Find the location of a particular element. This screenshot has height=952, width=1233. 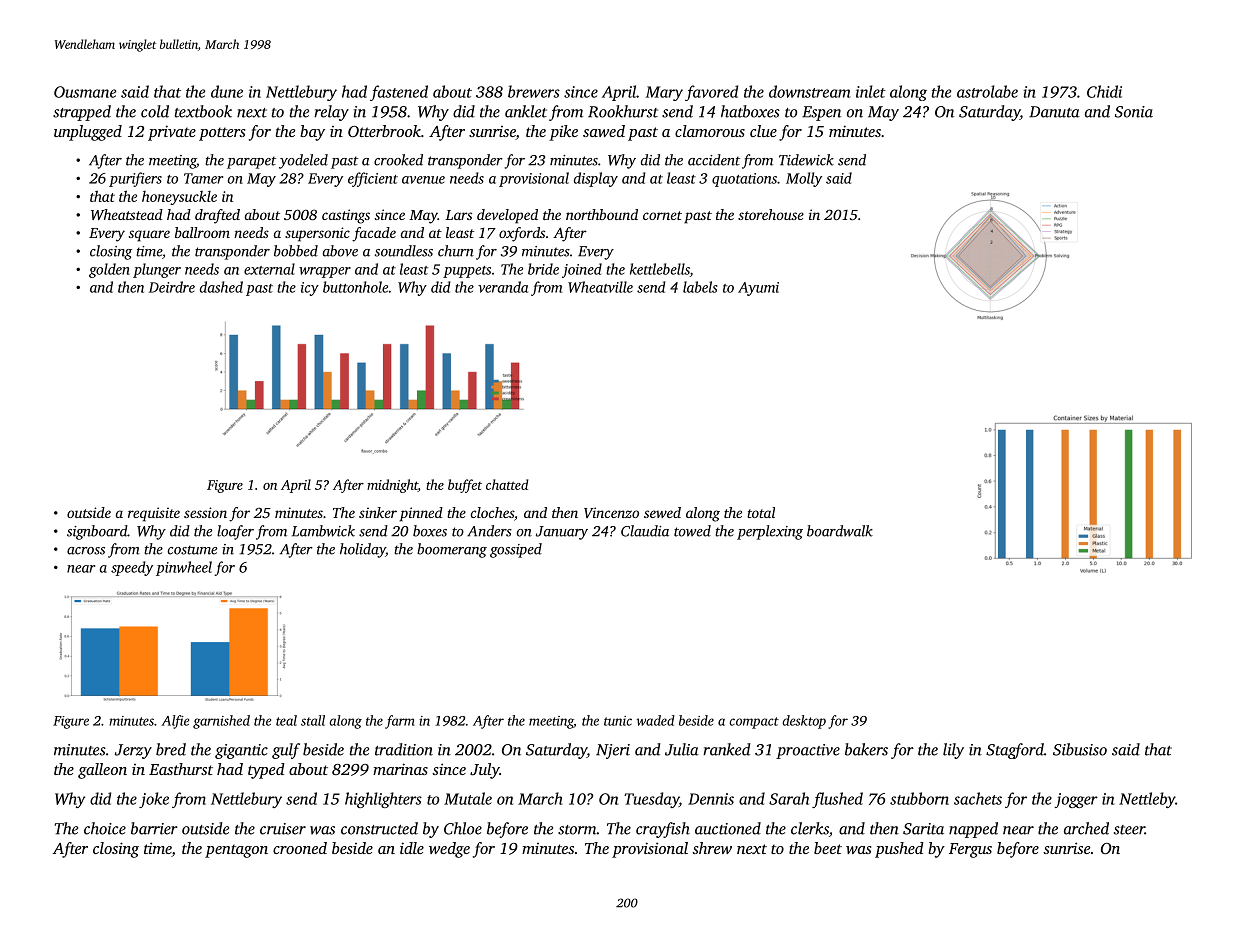

veranda is located at coordinates (503, 287).
